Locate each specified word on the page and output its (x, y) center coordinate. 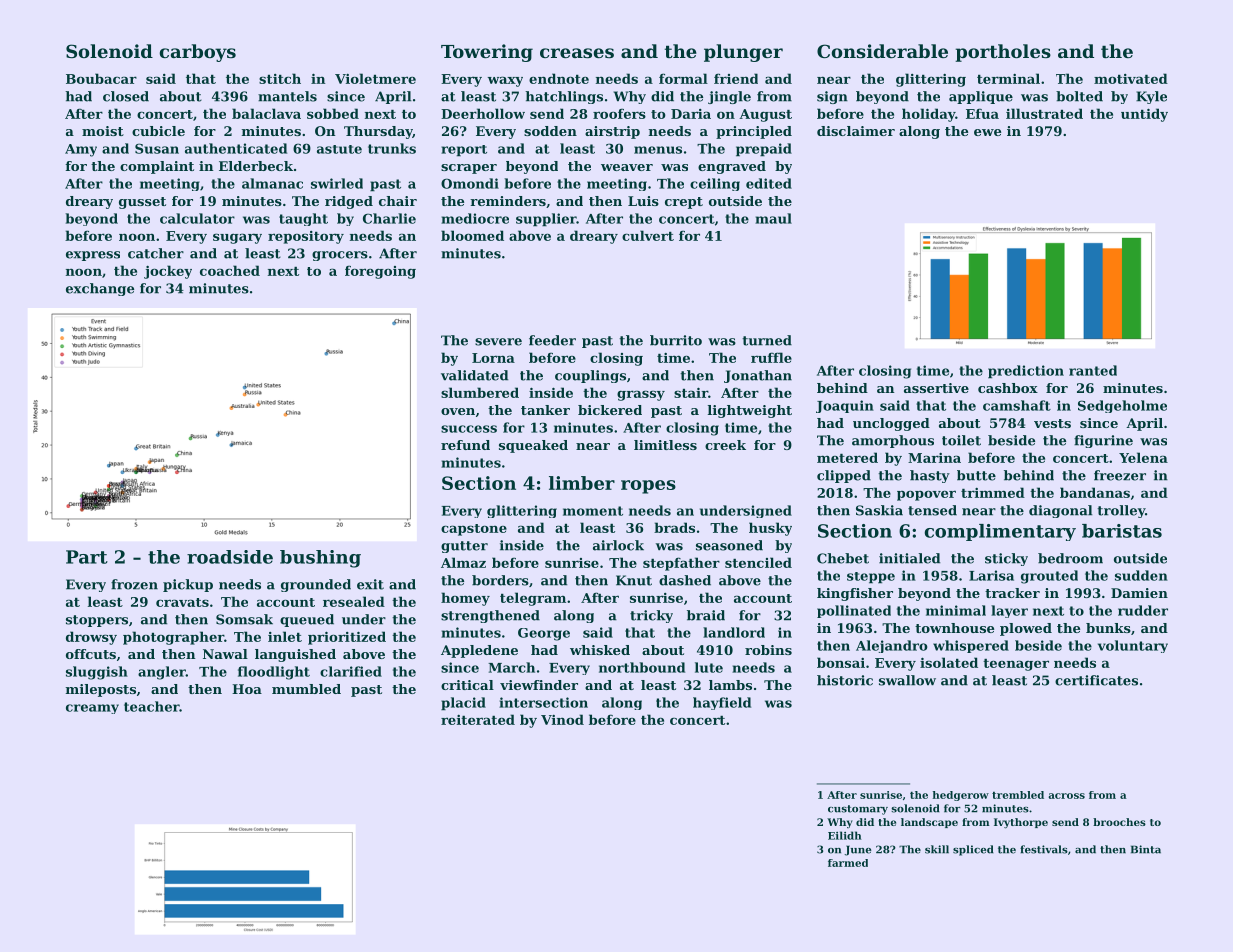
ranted (1093, 370)
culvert (648, 235)
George (544, 634)
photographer (173, 638)
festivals (1044, 849)
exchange (100, 289)
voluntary (1133, 646)
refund (465, 445)
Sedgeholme (1122, 406)
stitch (280, 78)
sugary (237, 238)
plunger (743, 53)
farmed (848, 863)
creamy (92, 709)
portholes (1003, 53)
